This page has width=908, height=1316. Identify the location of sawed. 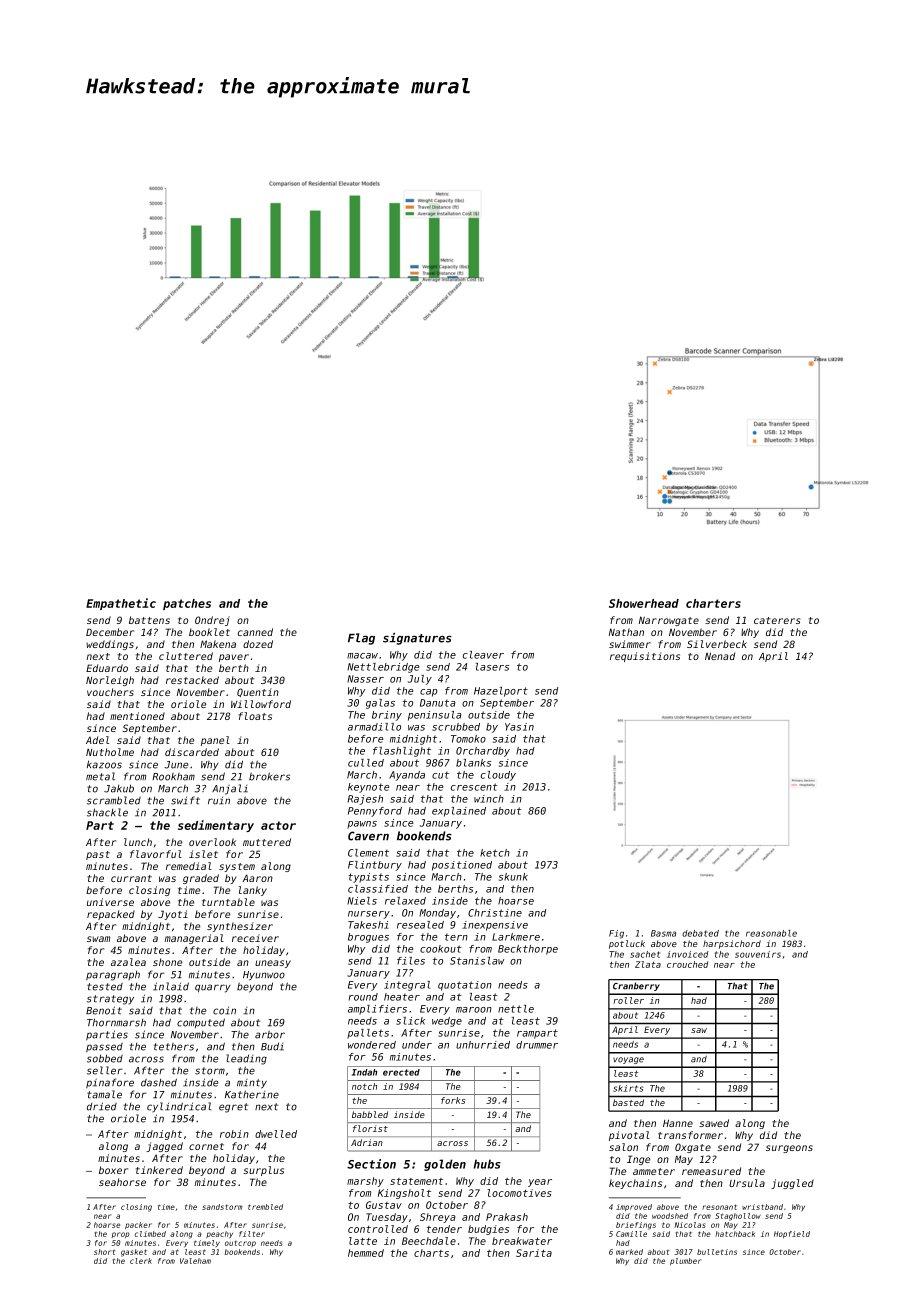
(714, 1123).
